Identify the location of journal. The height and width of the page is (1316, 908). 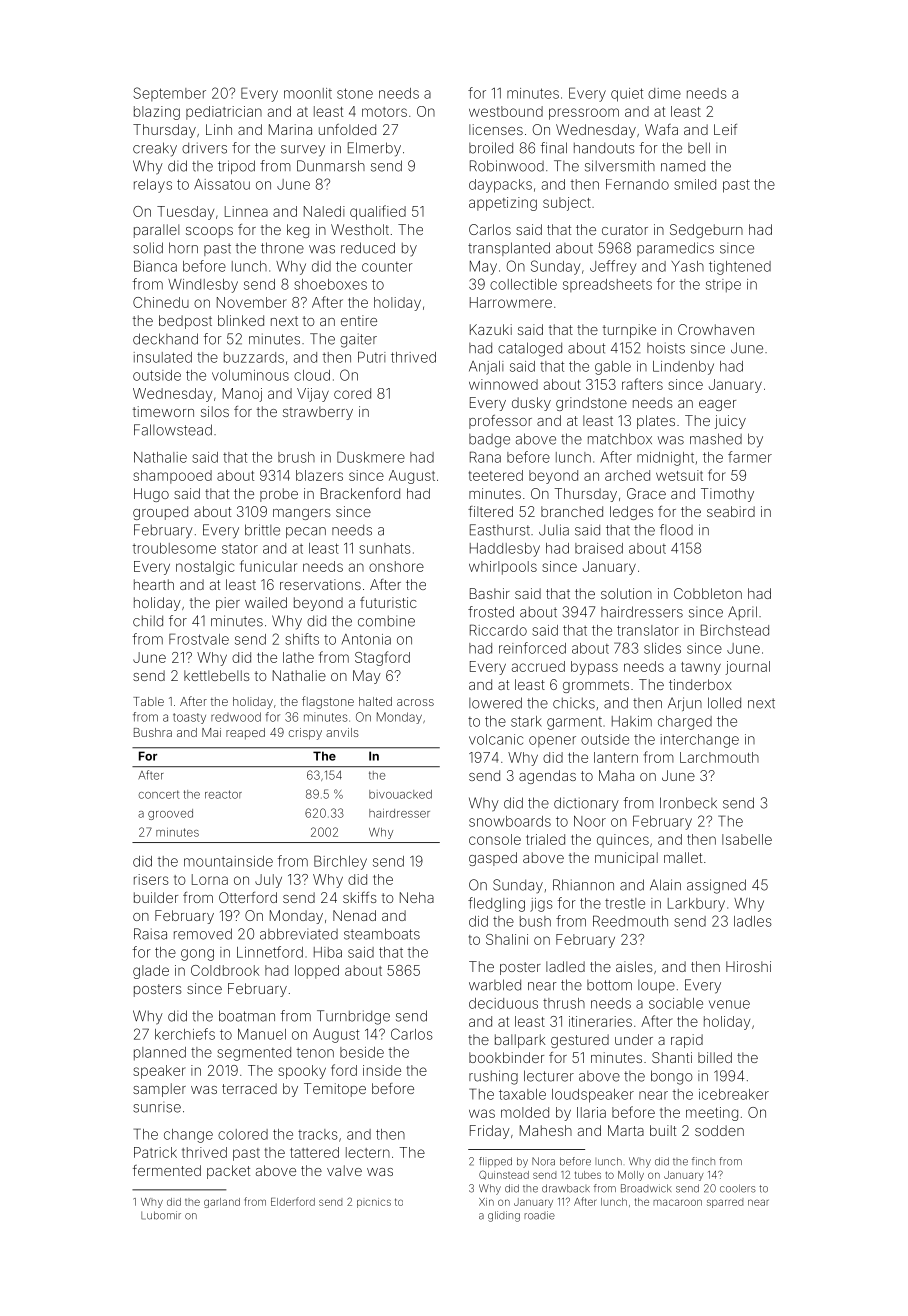
(747, 668).
